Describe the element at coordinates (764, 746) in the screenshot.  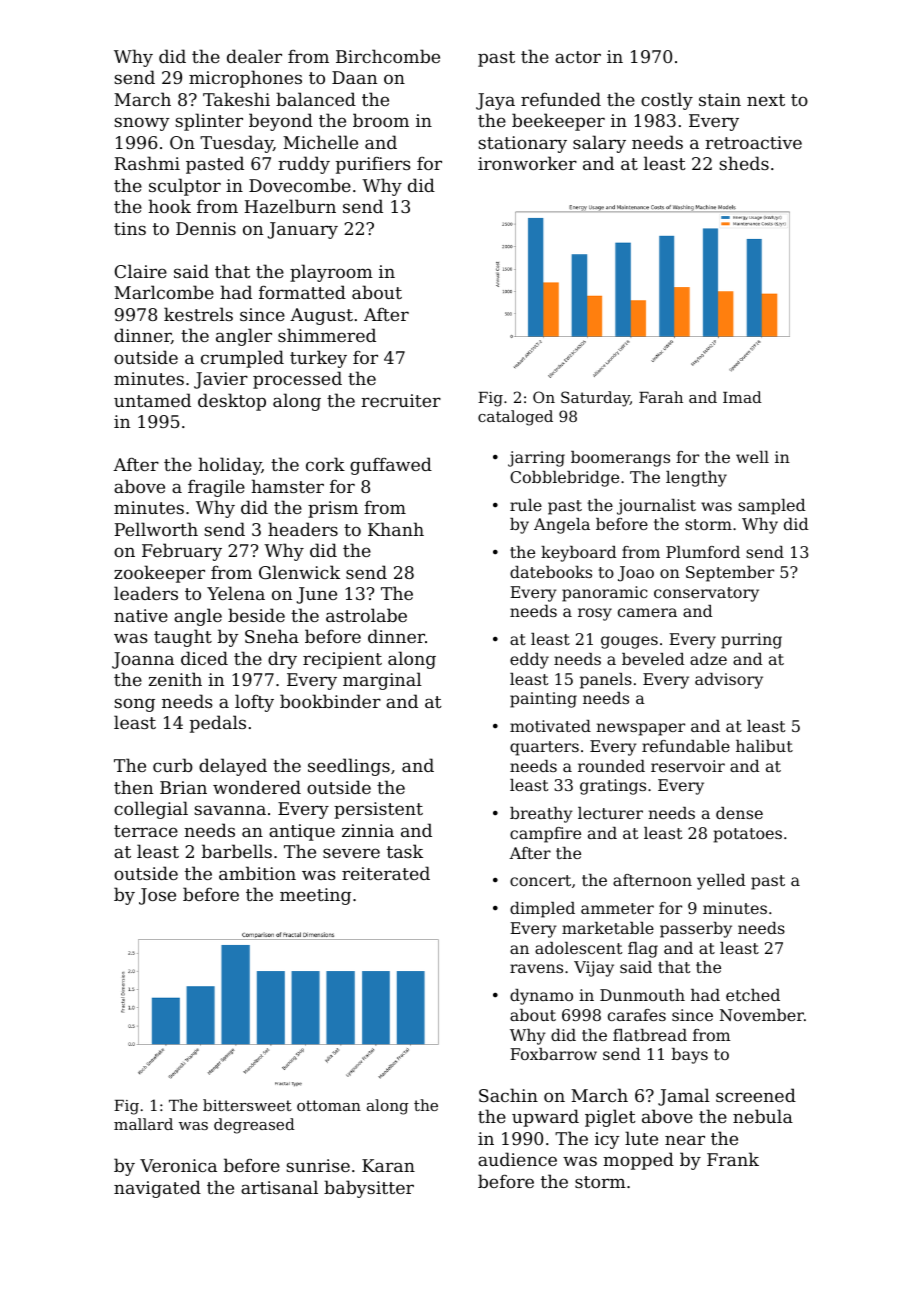
I see `halibut` at that location.
